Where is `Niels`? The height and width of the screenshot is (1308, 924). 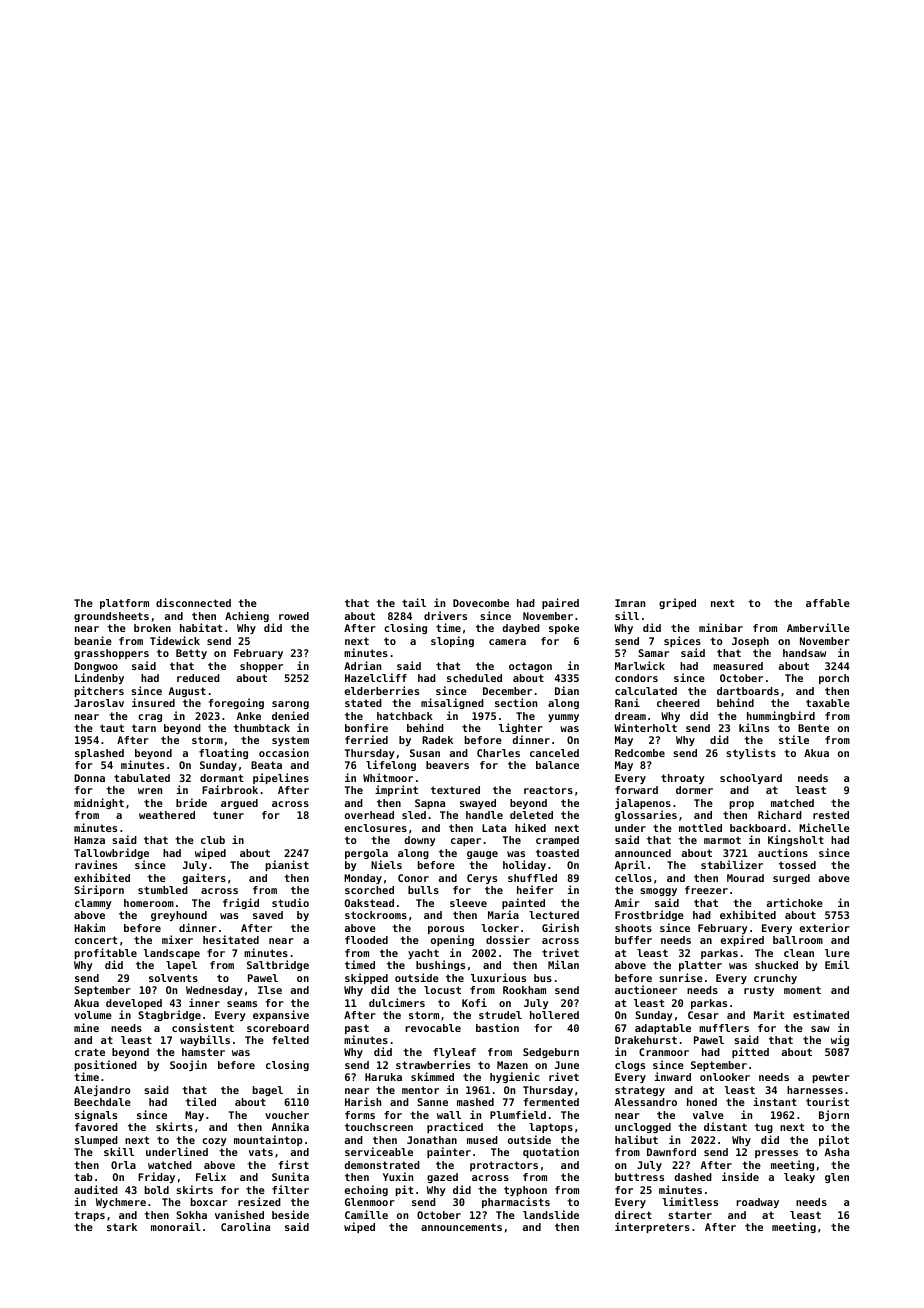
Niels is located at coordinates (386, 864).
